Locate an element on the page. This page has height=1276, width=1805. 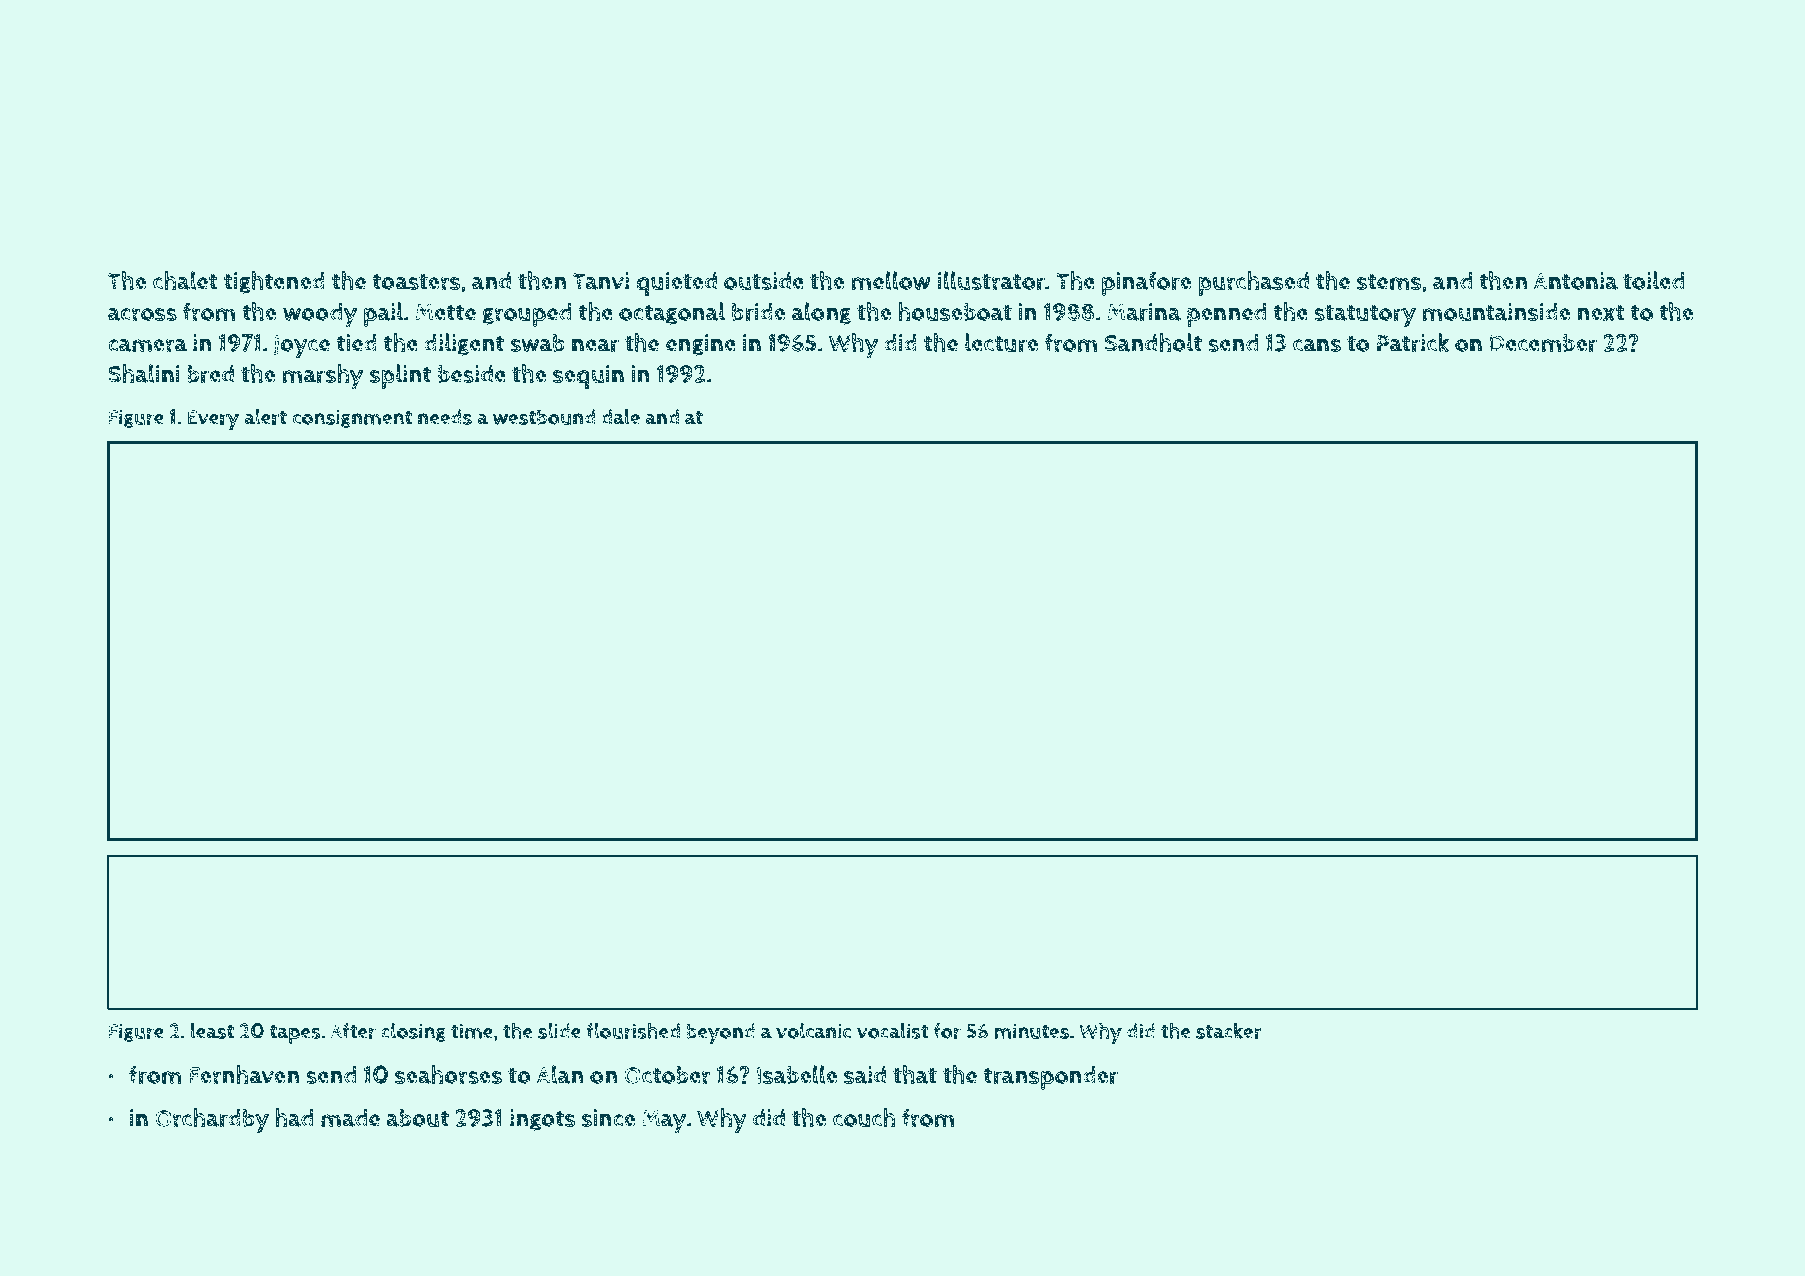
dale is located at coordinates (620, 417).
